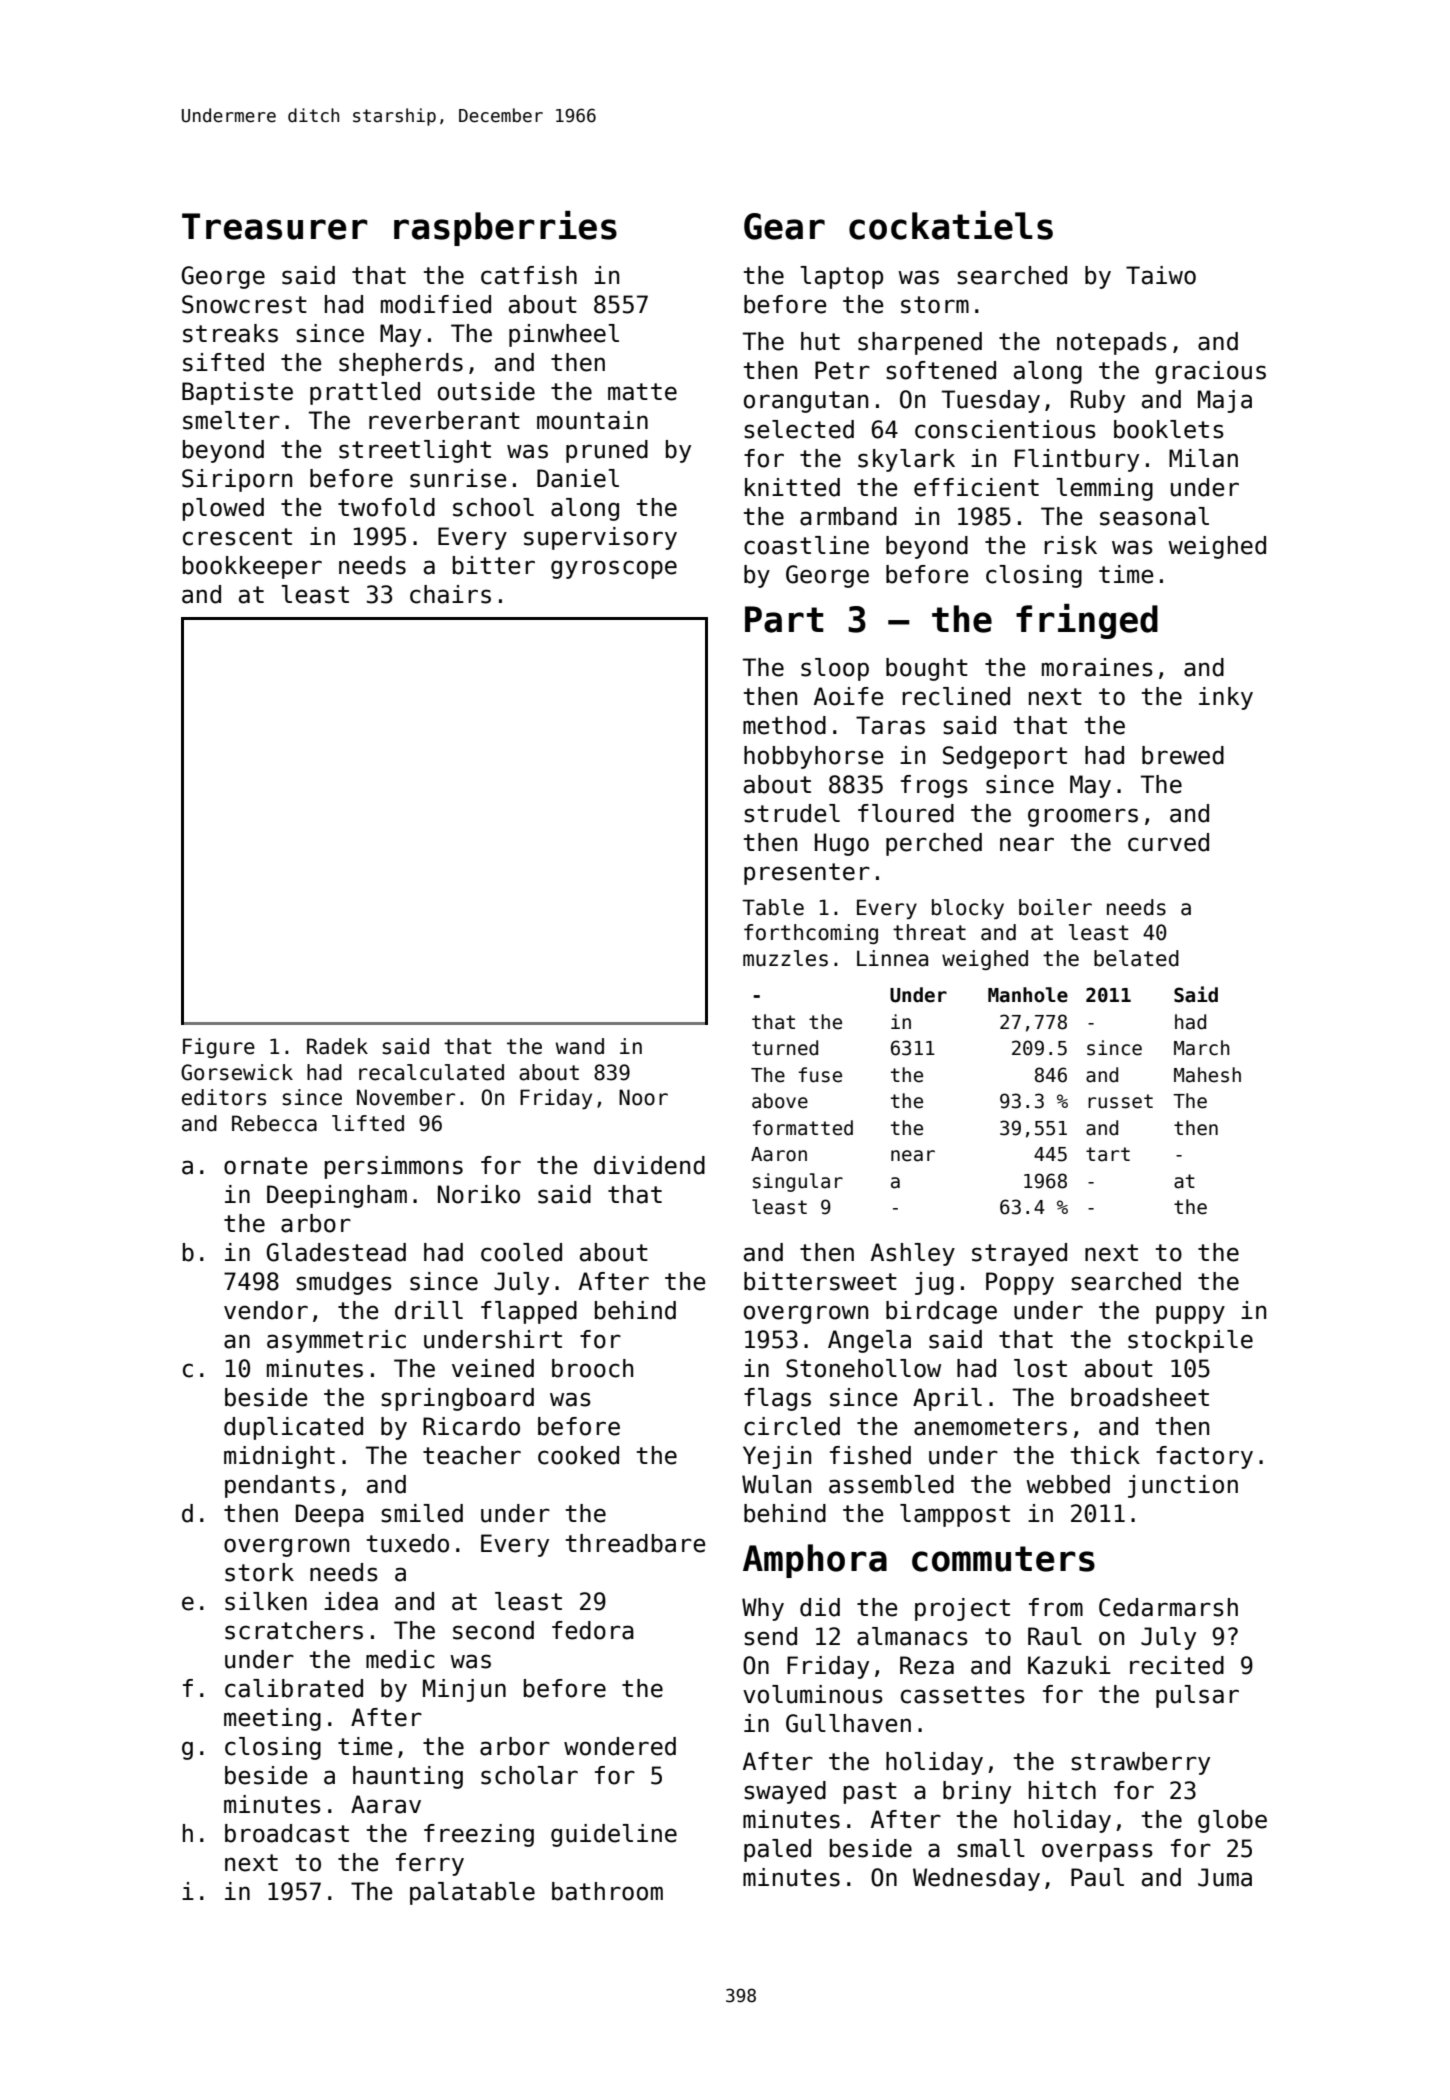  I want to click on raspberries, so click(505, 228).
